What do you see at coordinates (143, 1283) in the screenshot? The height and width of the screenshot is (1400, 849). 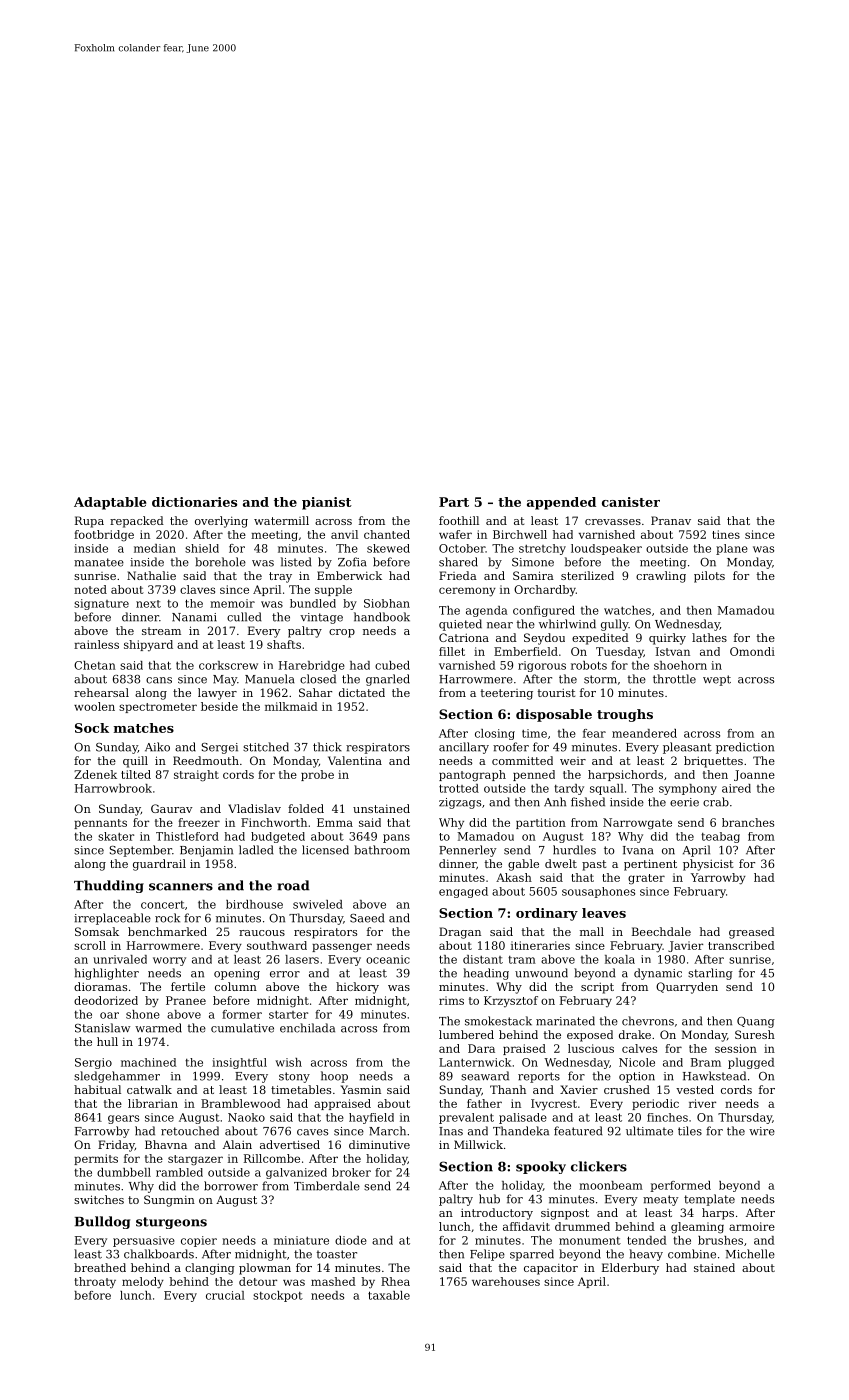 I see `melody` at bounding box center [143, 1283].
